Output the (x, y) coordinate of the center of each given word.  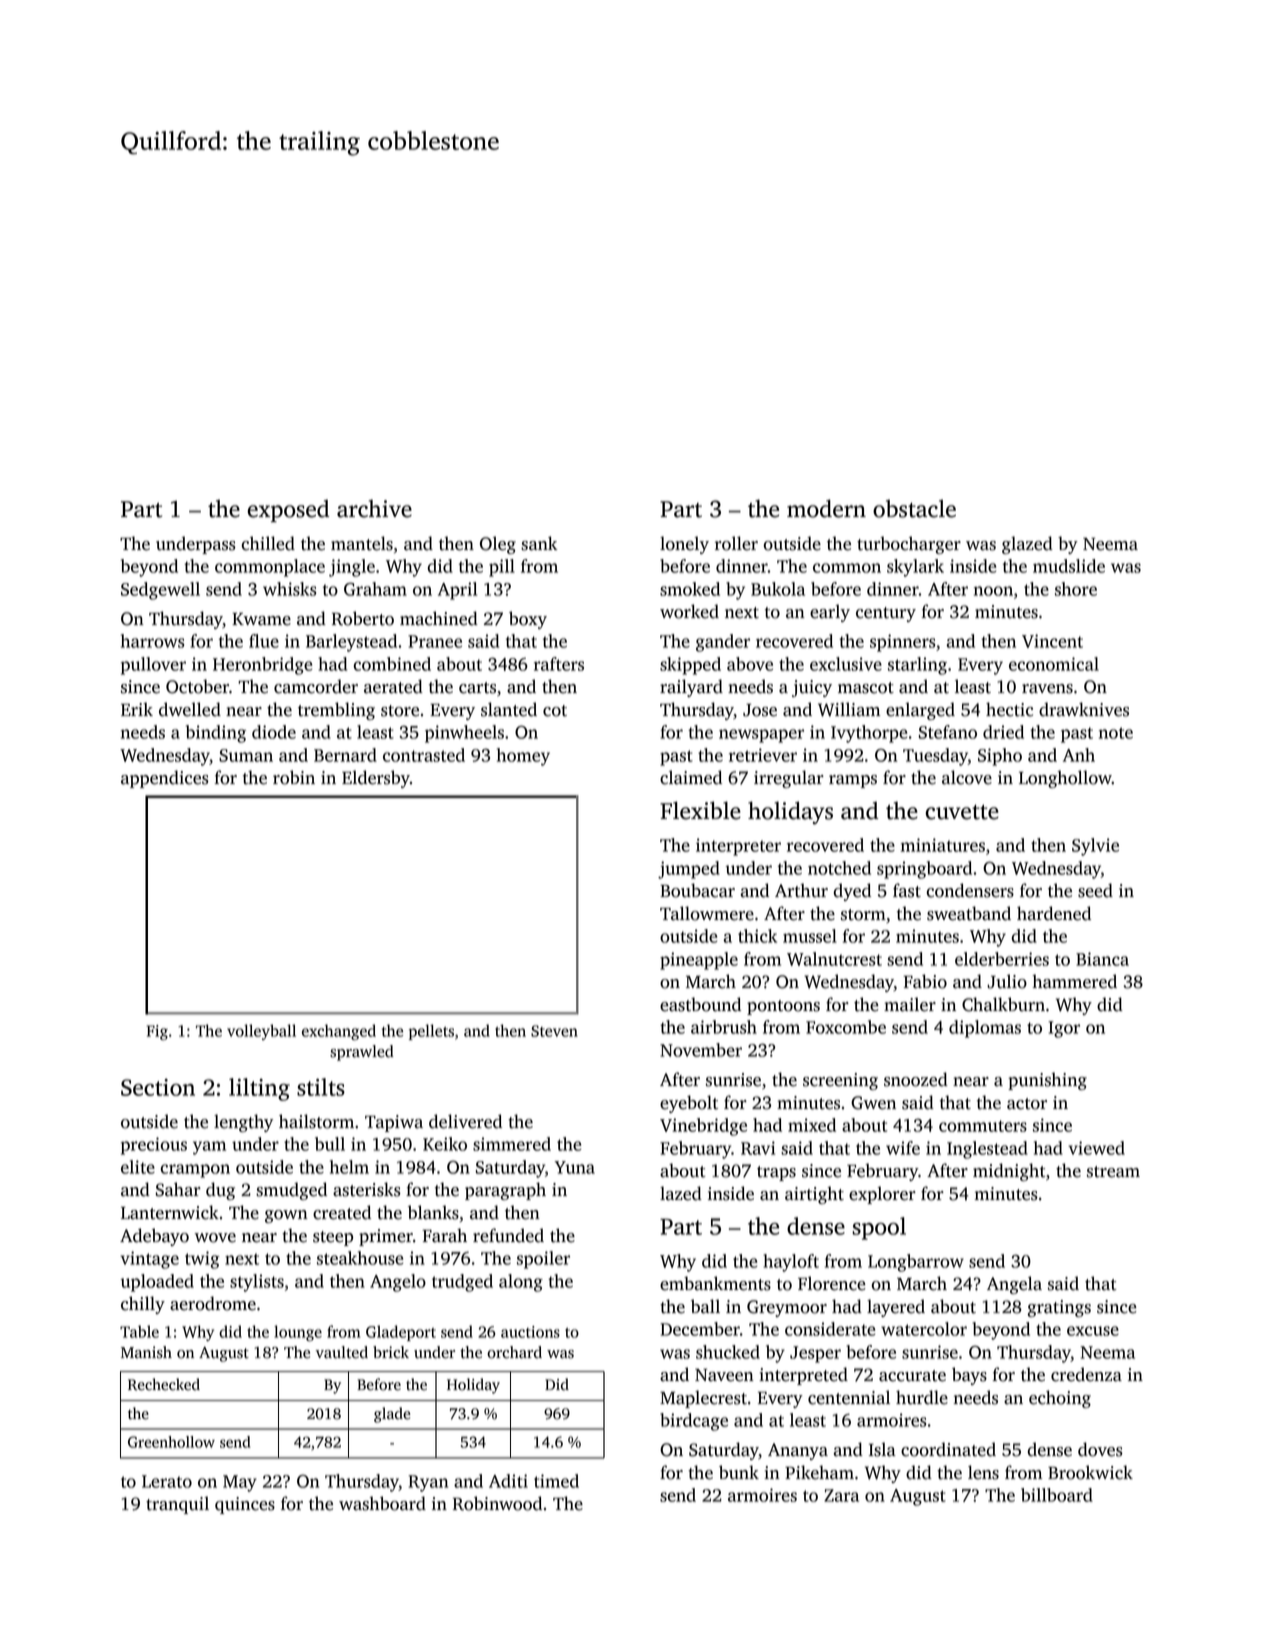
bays (969, 1376)
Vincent (1052, 641)
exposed (288, 510)
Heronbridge (262, 666)
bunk (739, 1472)
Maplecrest (703, 1399)
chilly (143, 1305)
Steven (554, 1031)
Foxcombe (846, 1027)
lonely (684, 545)
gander (723, 643)
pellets (431, 1032)
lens (983, 1472)
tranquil (177, 1505)
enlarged (920, 711)
